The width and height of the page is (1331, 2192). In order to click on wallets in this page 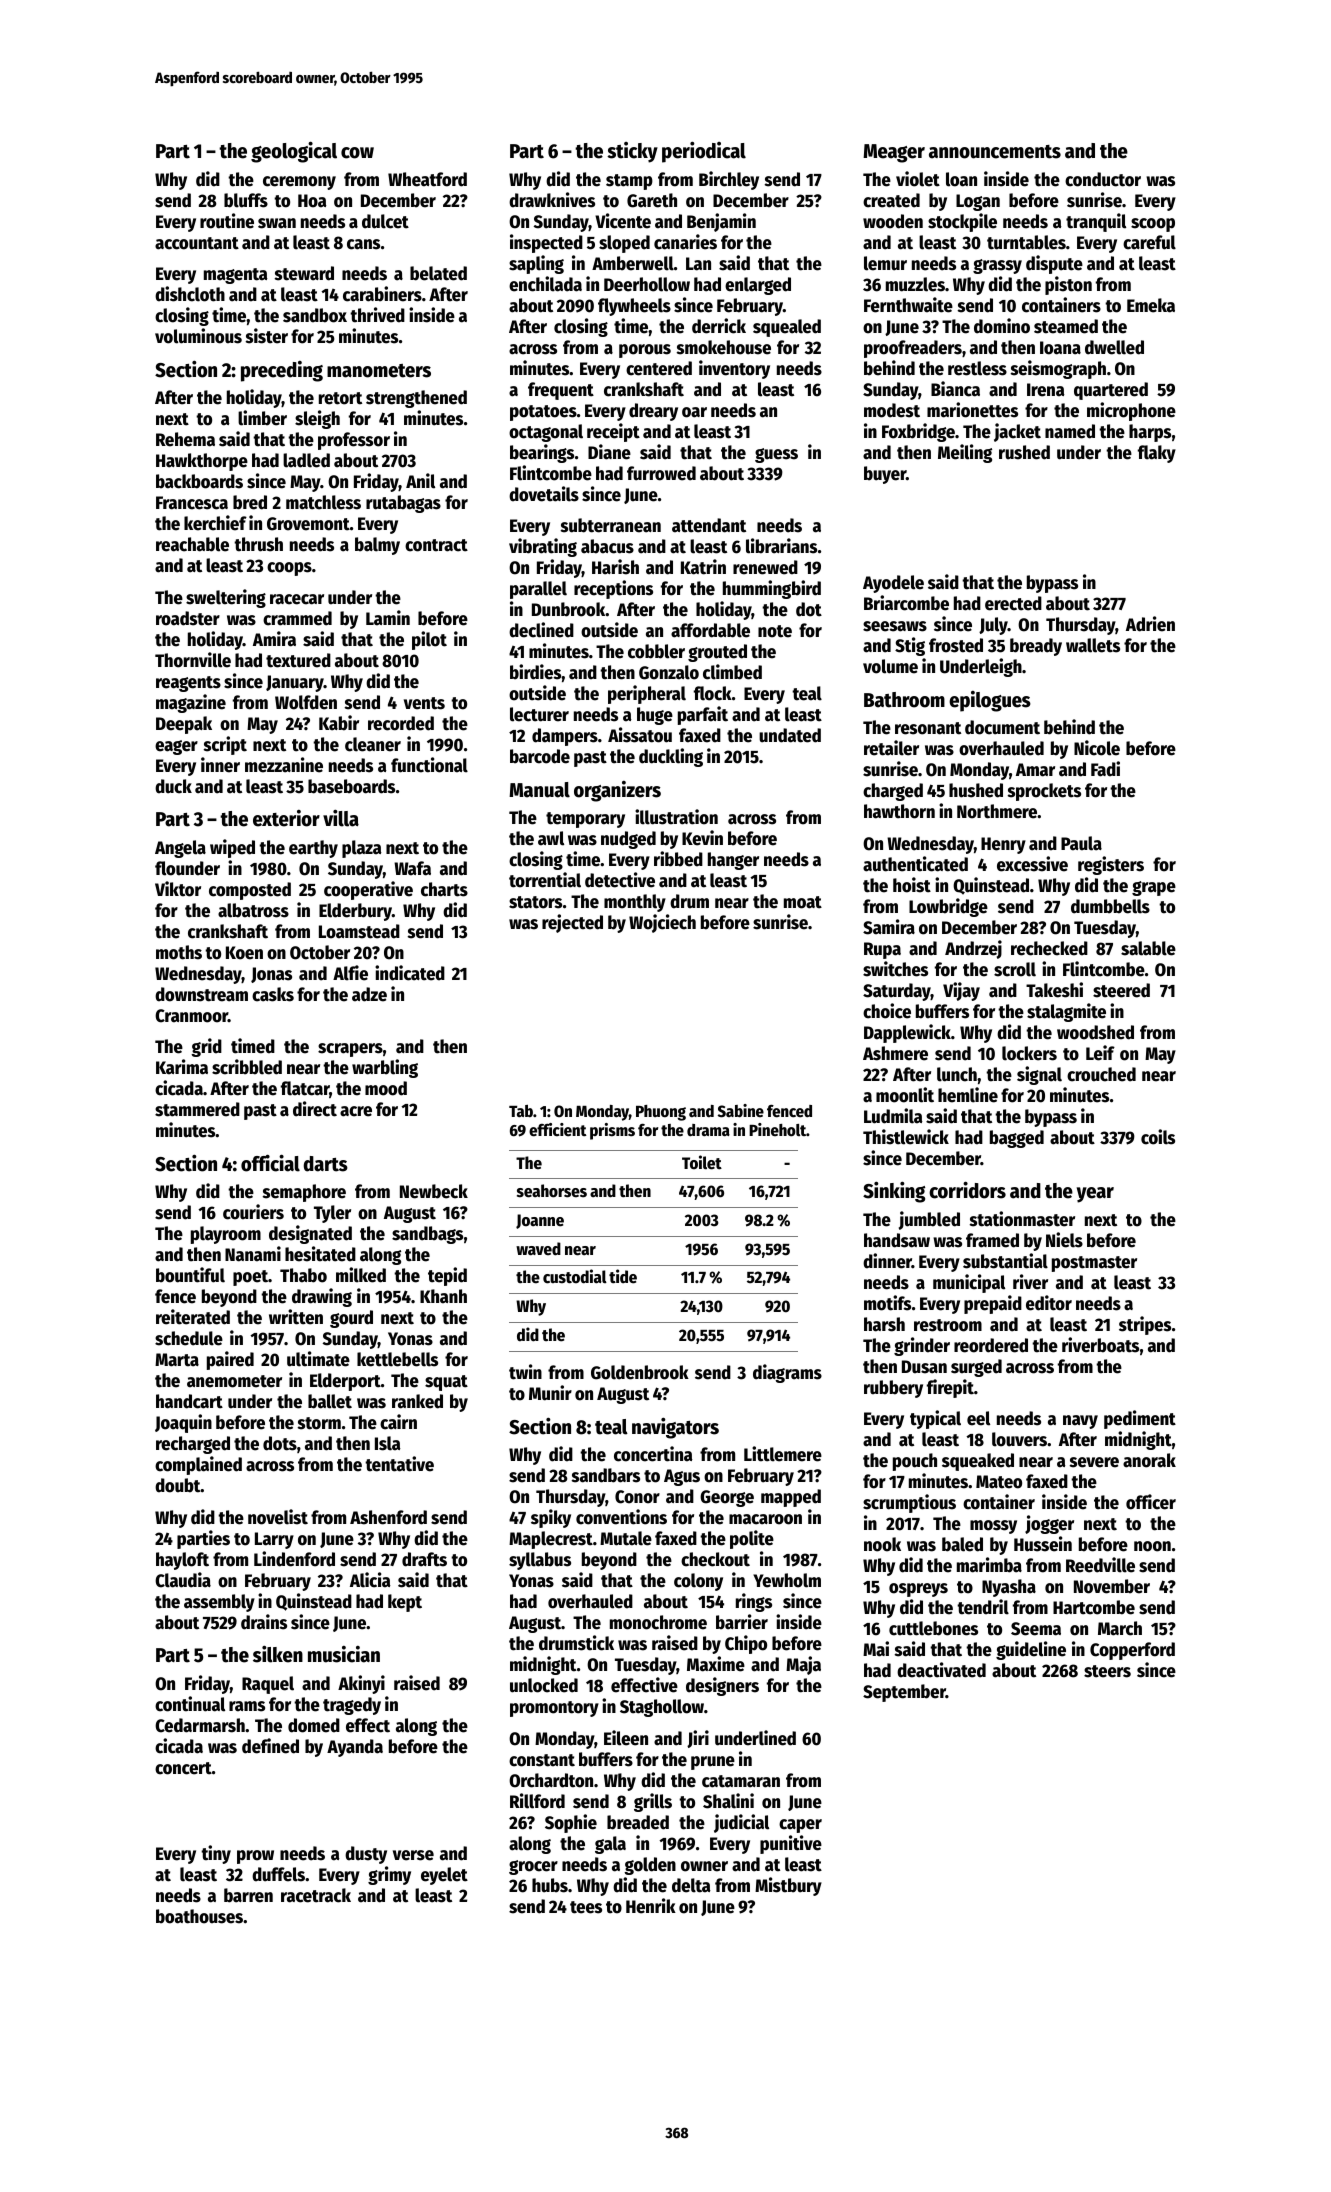, I will do `click(1093, 645)`.
